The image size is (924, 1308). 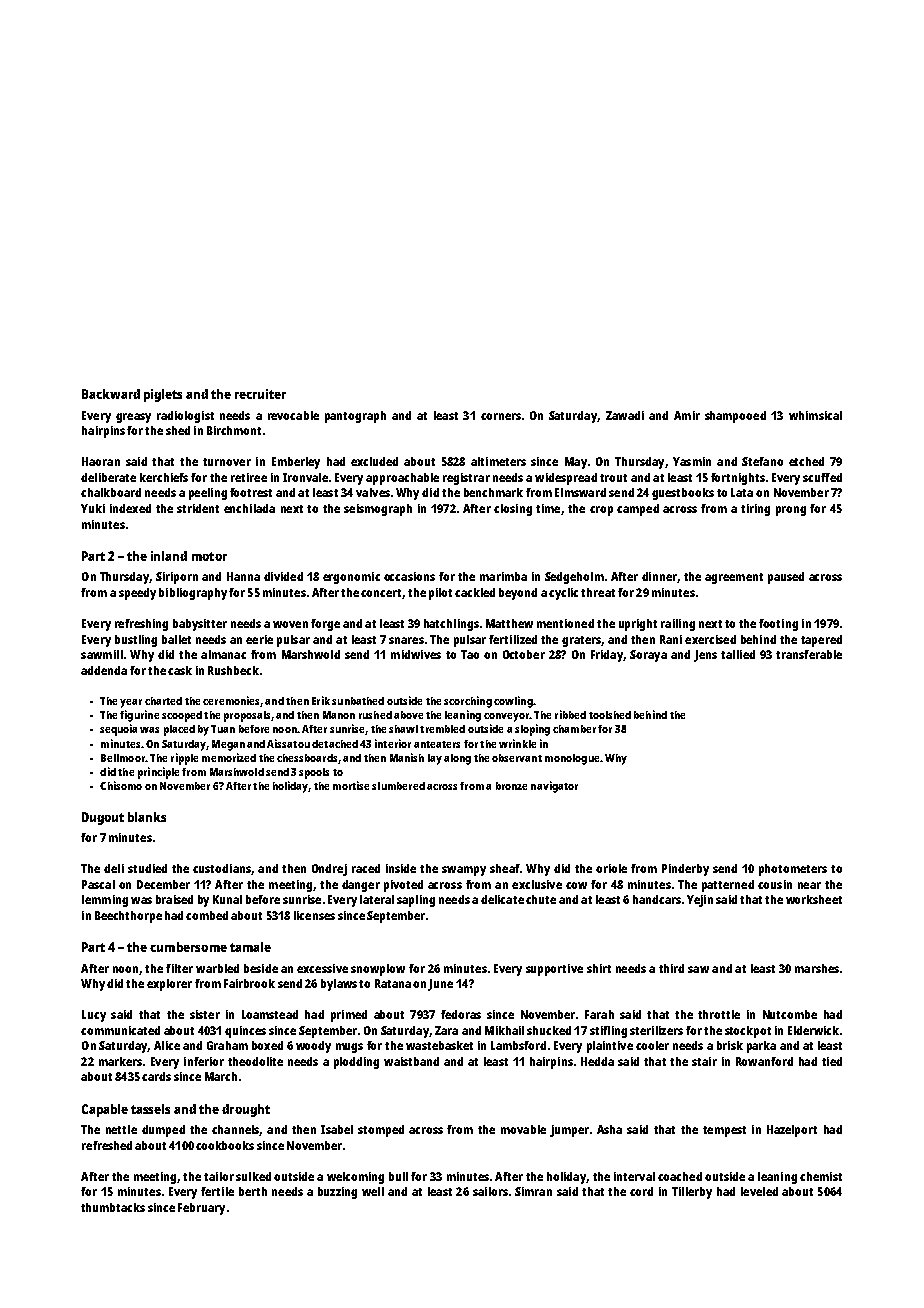 I want to click on bylaws, so click(x=339, y=985).
